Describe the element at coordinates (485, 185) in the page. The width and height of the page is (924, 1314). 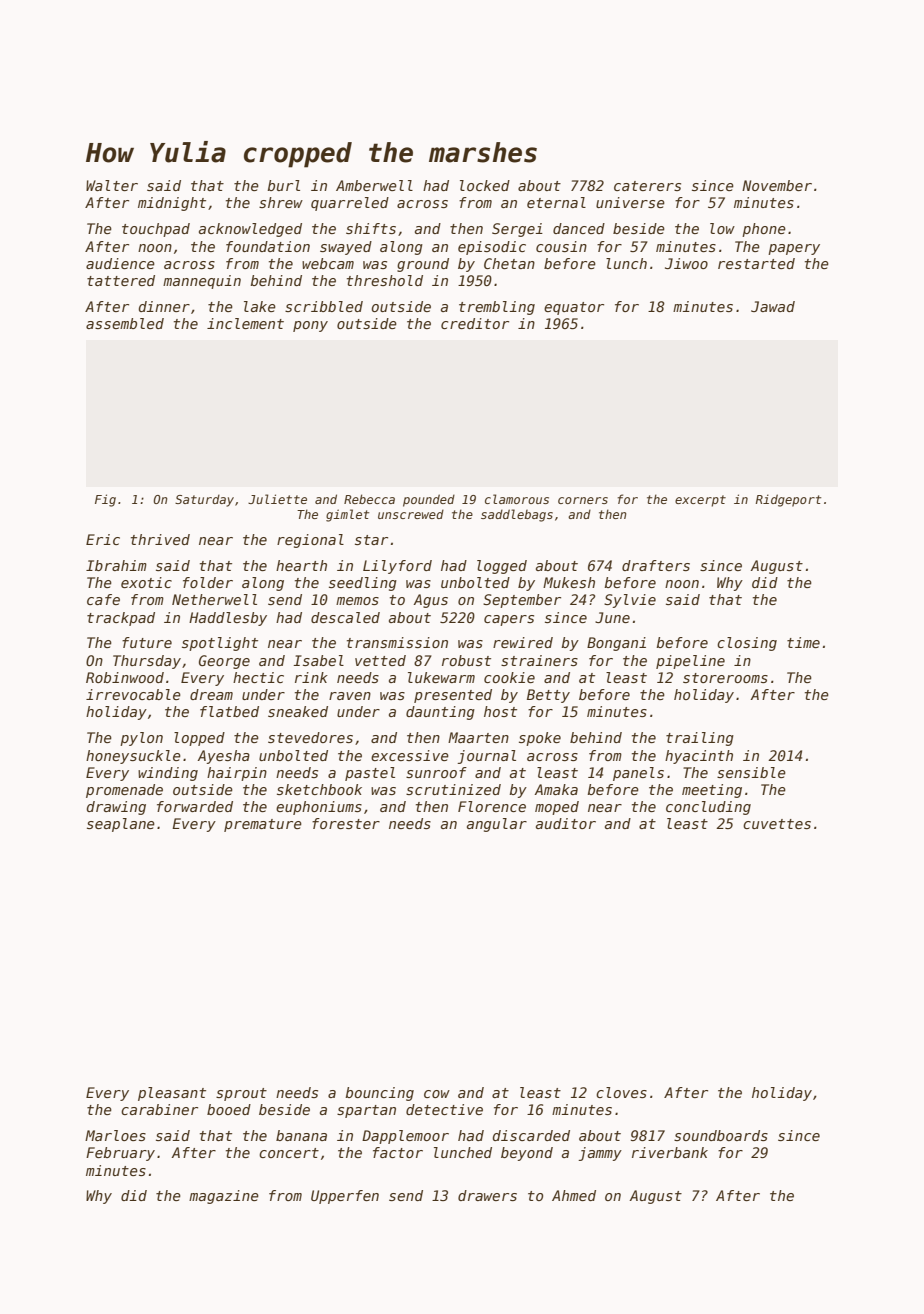
I see `locked` at that location.
